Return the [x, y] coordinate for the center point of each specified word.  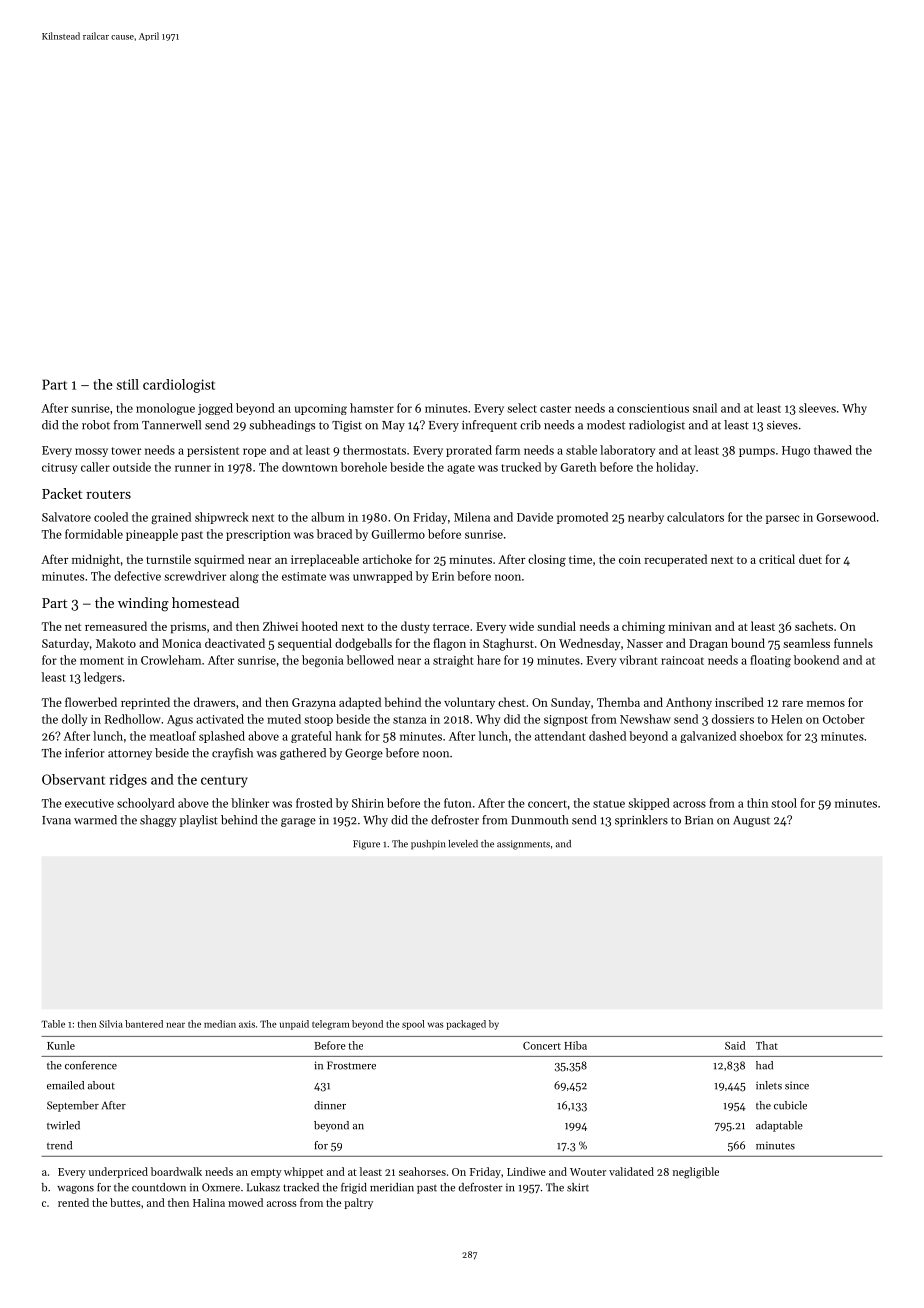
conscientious [653, 408]
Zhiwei [280, 626]
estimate [304, 576]
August [751, 821]
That [767, 1045]
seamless [806, 643]
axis [247, 1024]
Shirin [368, 803]
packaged [466, 1025]
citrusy [59, 468]
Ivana [56, 820]
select [522, 408]
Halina [209, 1202]
